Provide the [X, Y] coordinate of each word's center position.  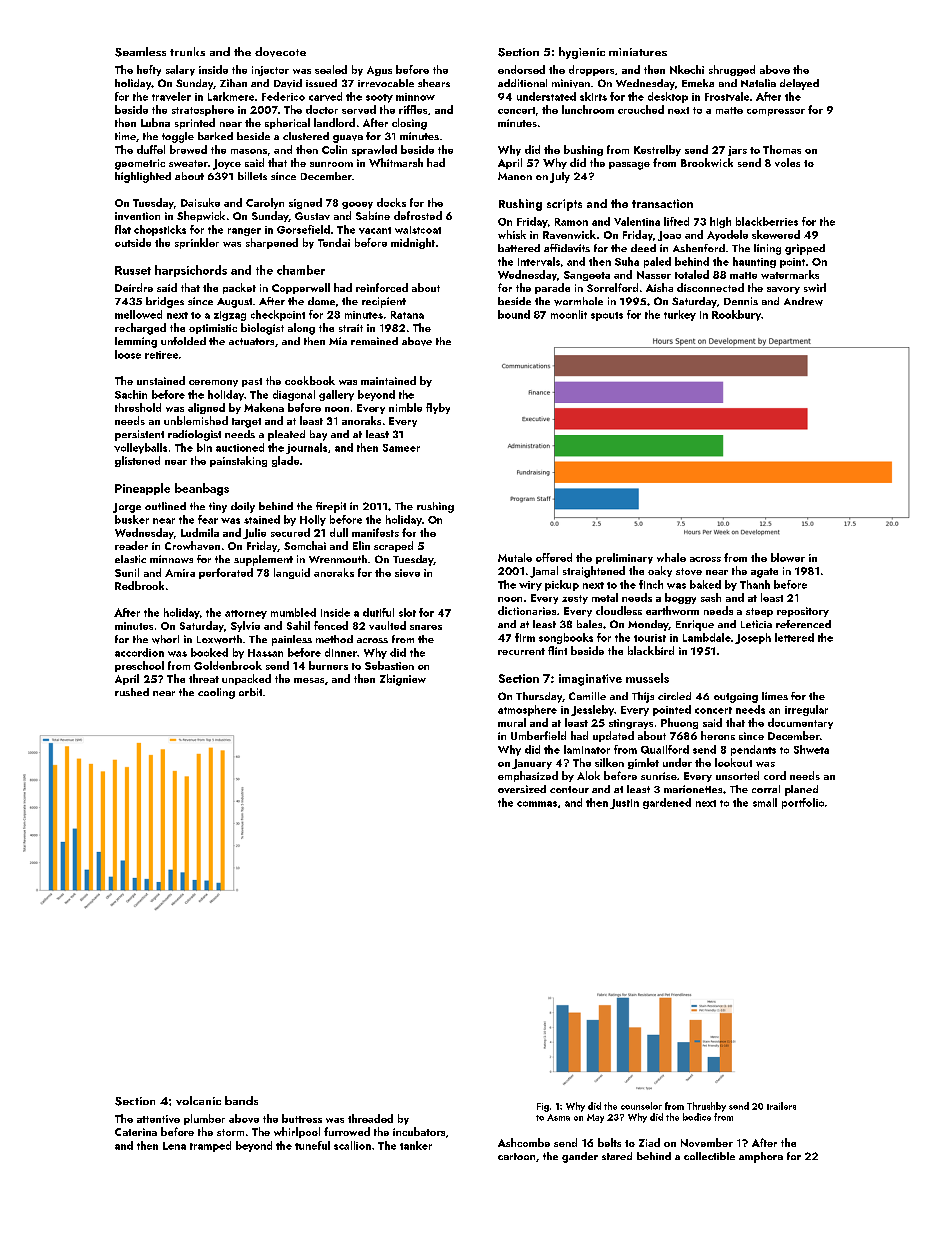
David [288, 83]
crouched [641, 109]
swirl [815, 287]
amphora [761, 1157]
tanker [416, 1145]
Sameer [401, 448]
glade [285, 461]
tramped [210, 1146]
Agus [379, 71]
